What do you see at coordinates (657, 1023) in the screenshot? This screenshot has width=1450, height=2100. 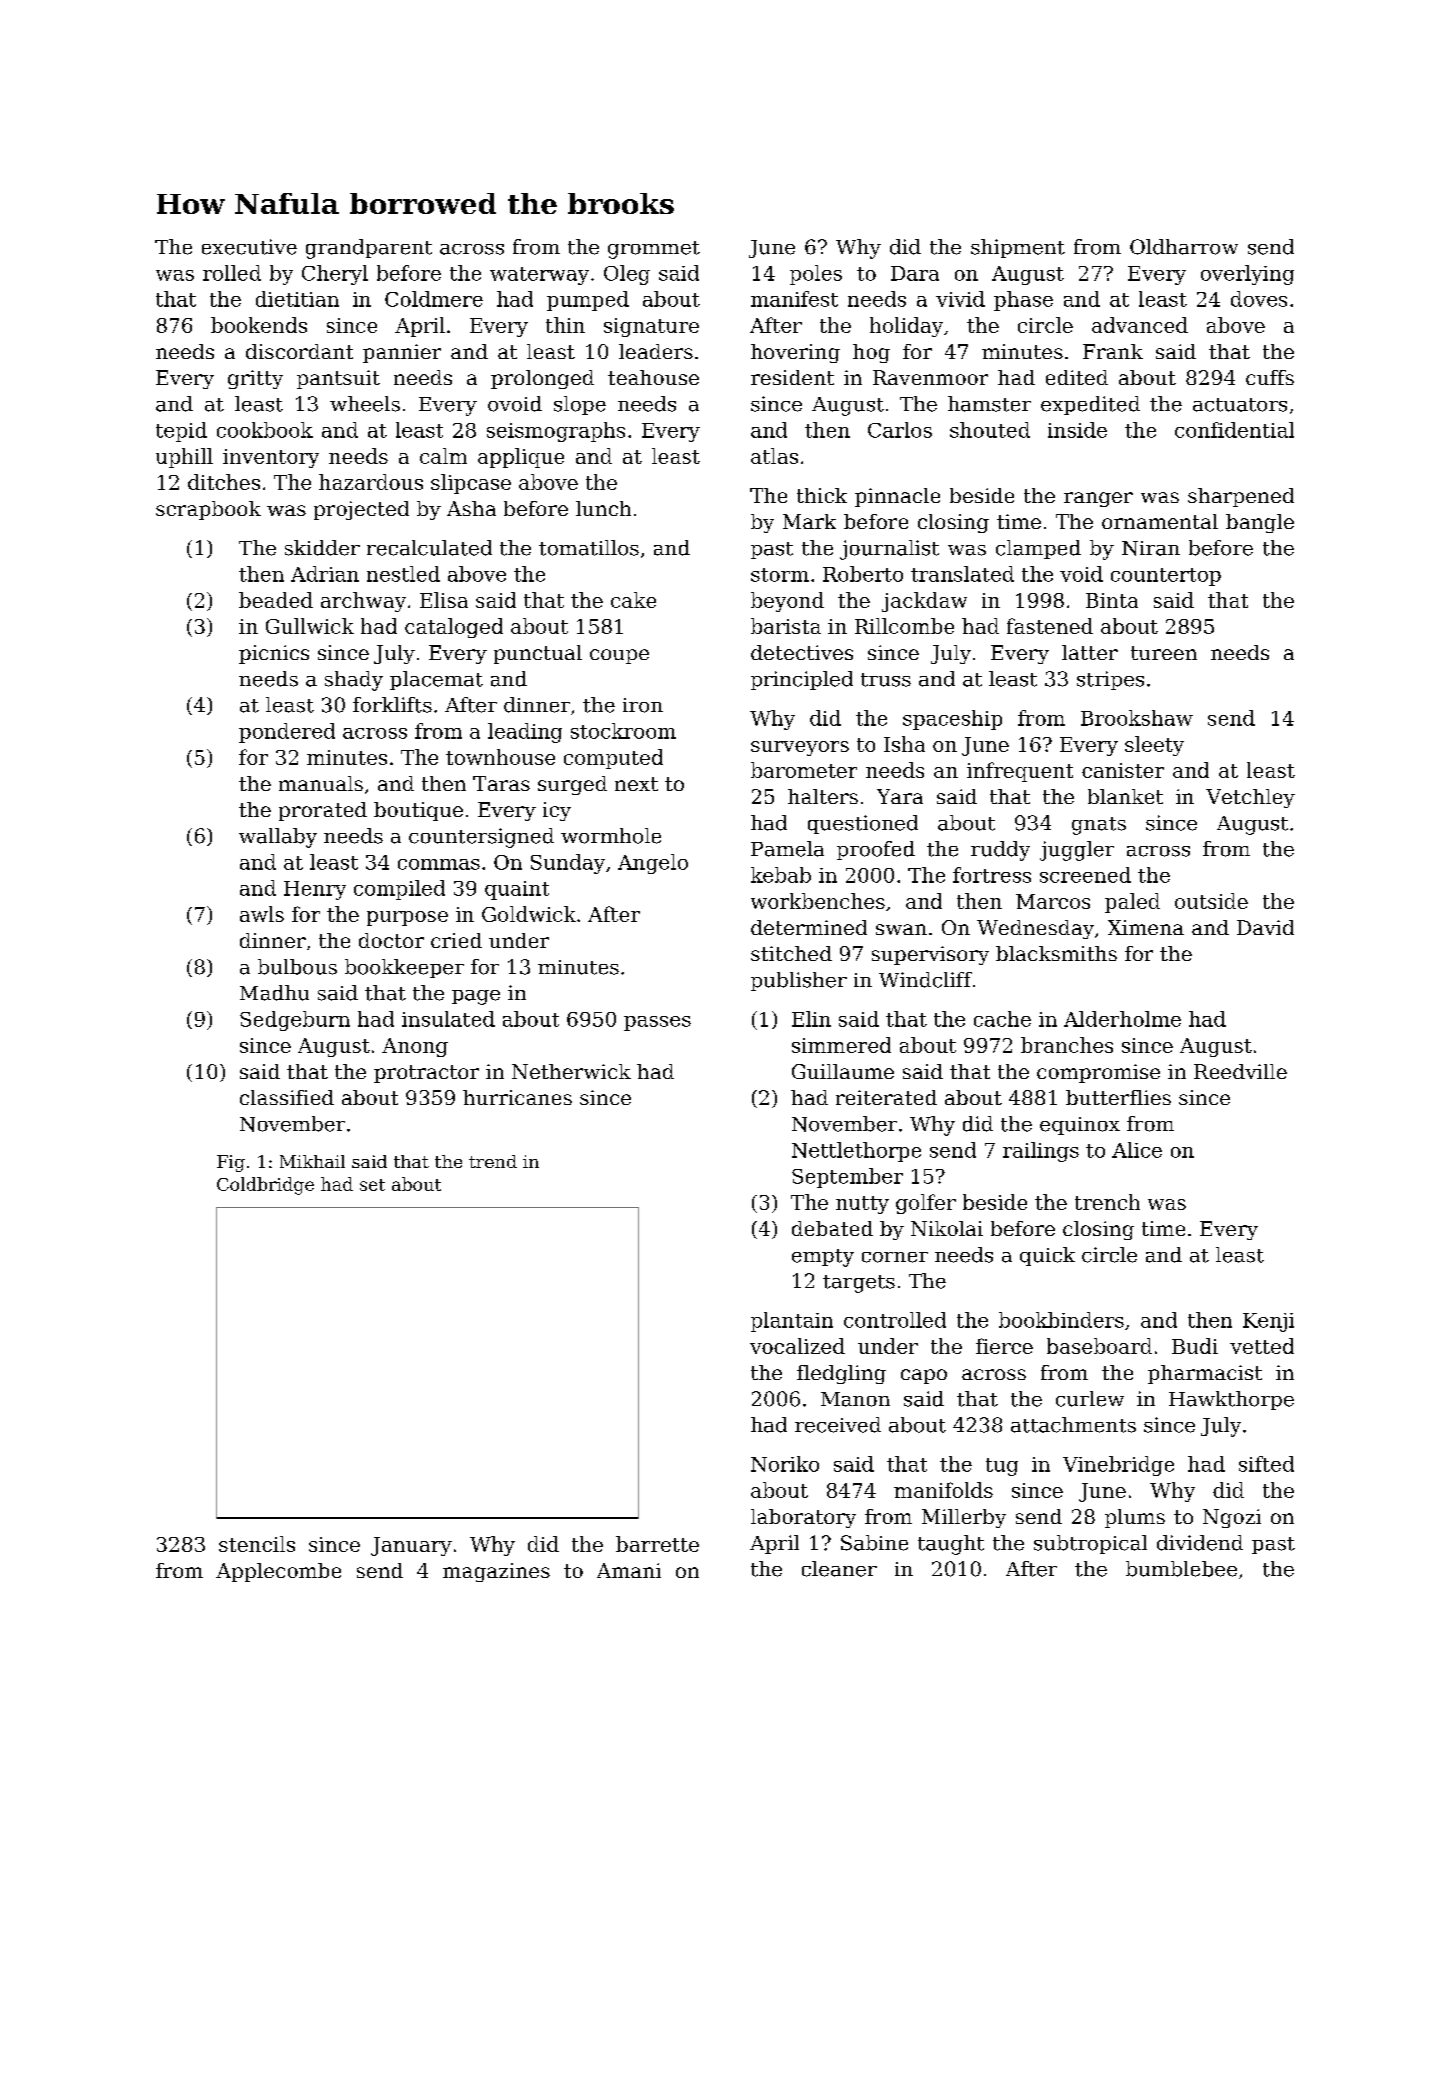 I see `passes` at bounding box center [657, 1023].
